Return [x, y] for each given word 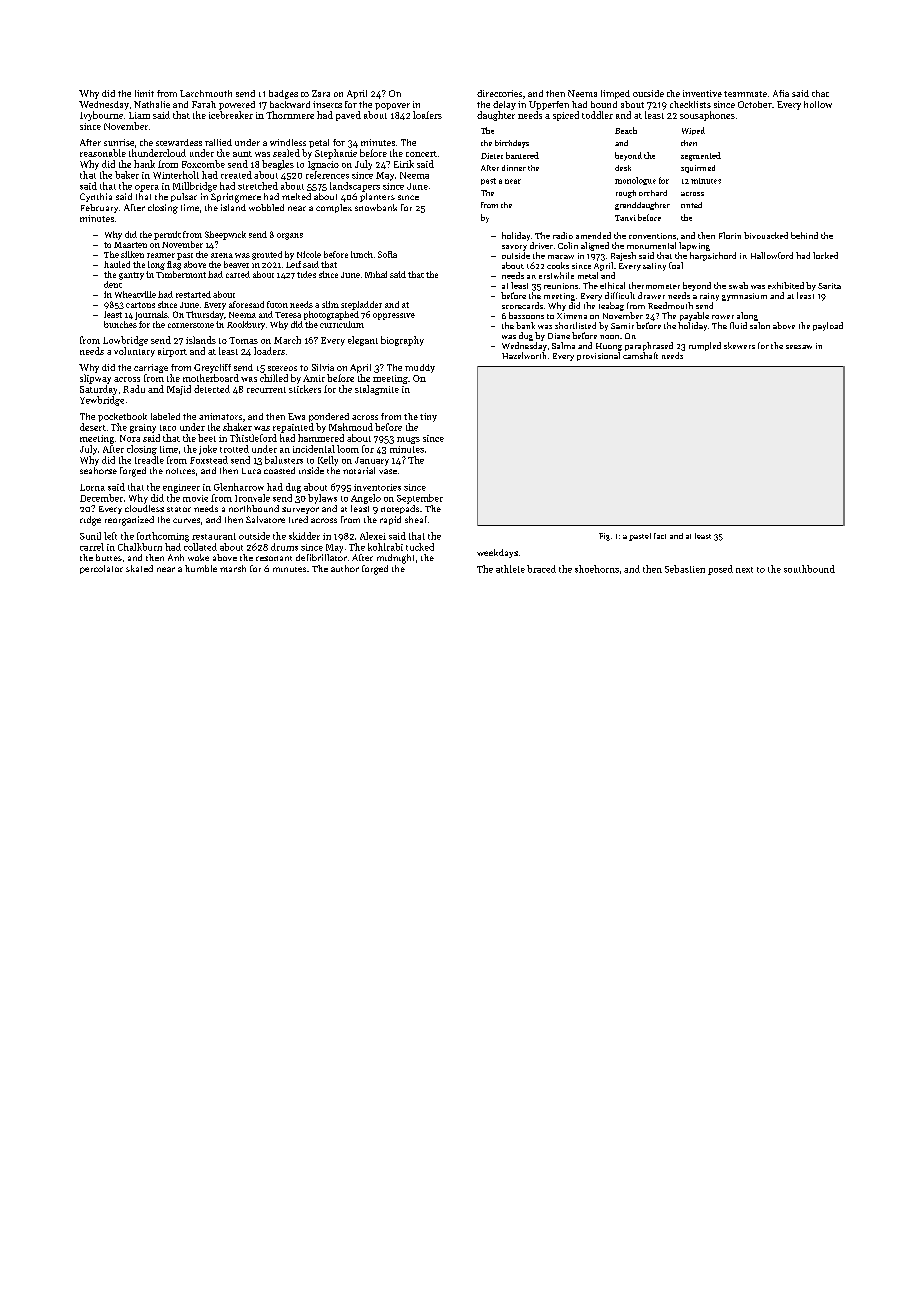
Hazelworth [524, 355]
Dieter [492, 156]
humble [201, 568]
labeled [165, 416]
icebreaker [231, 115]
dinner [514, 168]
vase [388, 471]
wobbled [266, 207]
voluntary [134, 352]
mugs [408, 440]
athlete [510, 569]
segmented [701, 156]
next [744, 570]
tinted [691, 205]
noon [609, 337]
